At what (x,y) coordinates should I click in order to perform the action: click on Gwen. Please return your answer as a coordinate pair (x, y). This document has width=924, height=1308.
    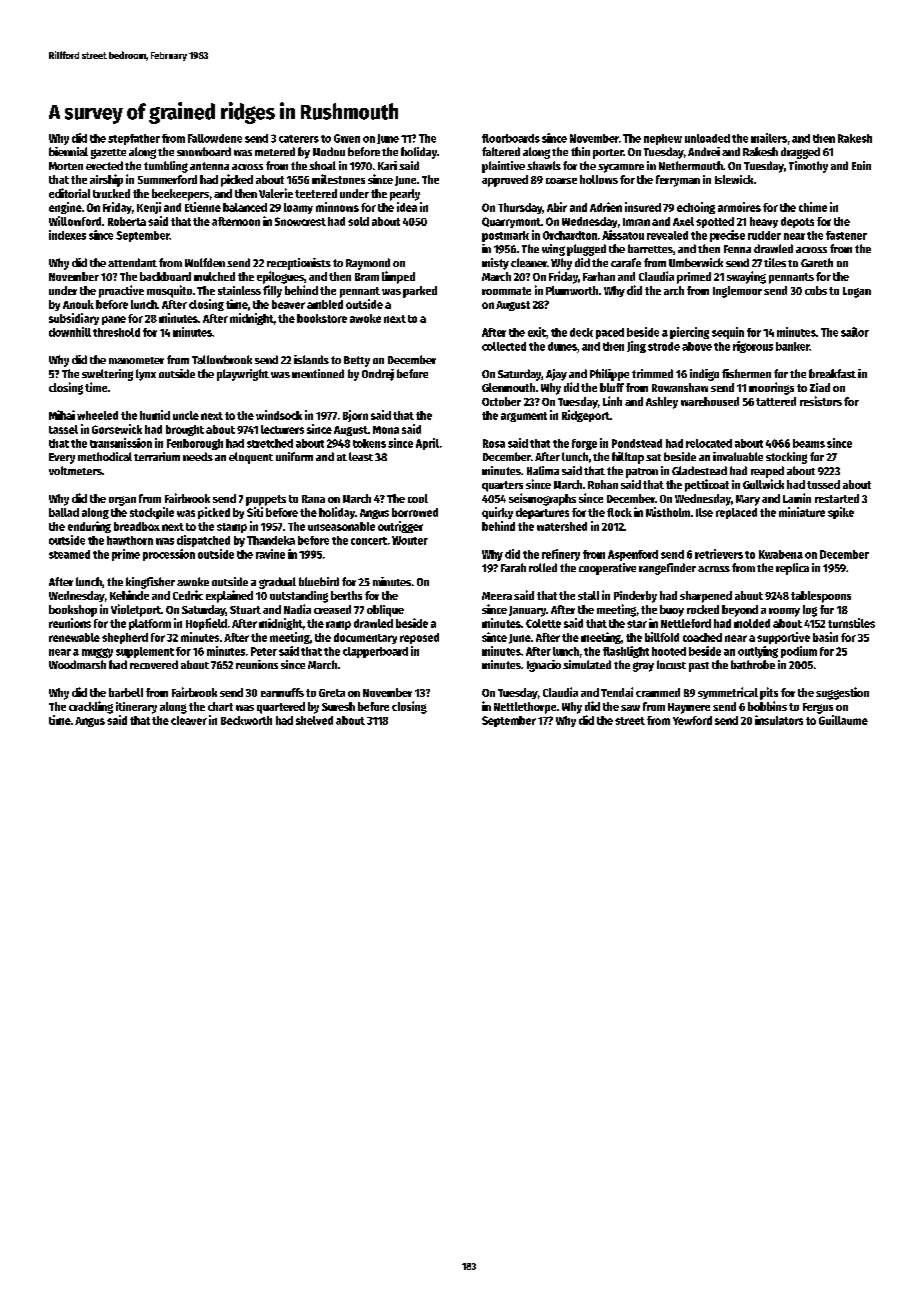
    Looking at the image, I should click on (347, 138).
